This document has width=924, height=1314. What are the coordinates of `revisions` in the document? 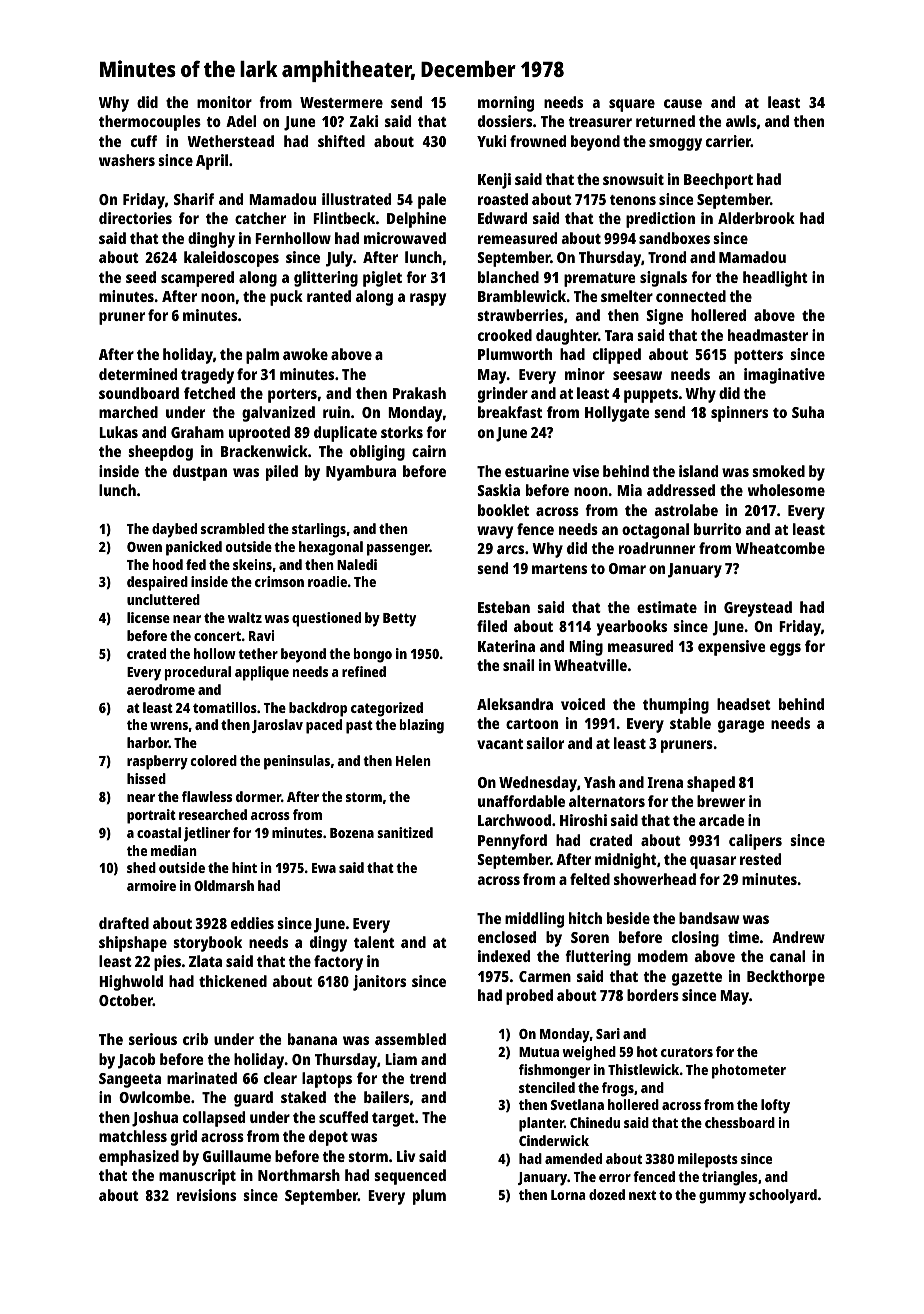 It's located at (206, 1195).
